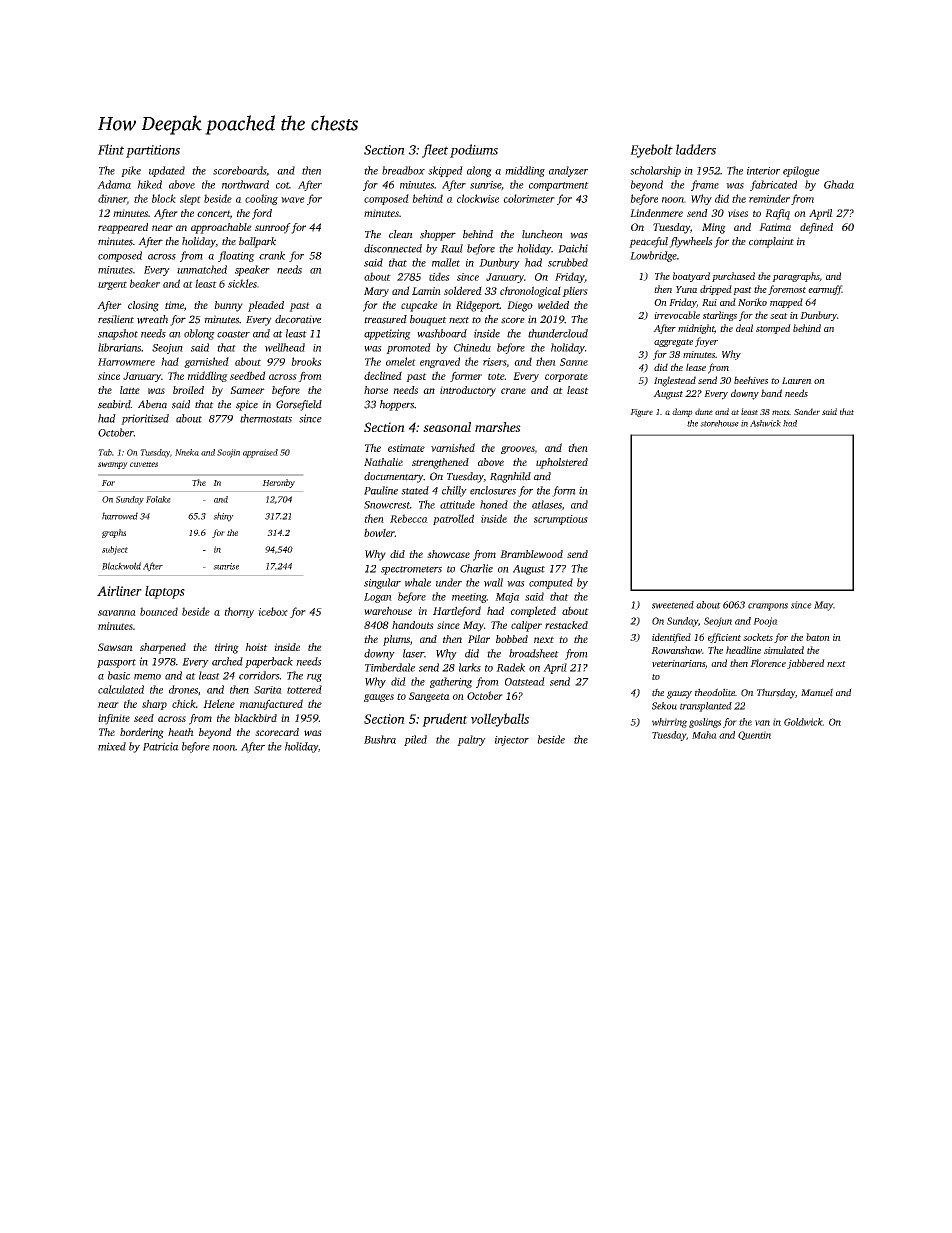  Describe the element at coordinates (397, 405) in the screenshot. I see `hoppers` at that location.
